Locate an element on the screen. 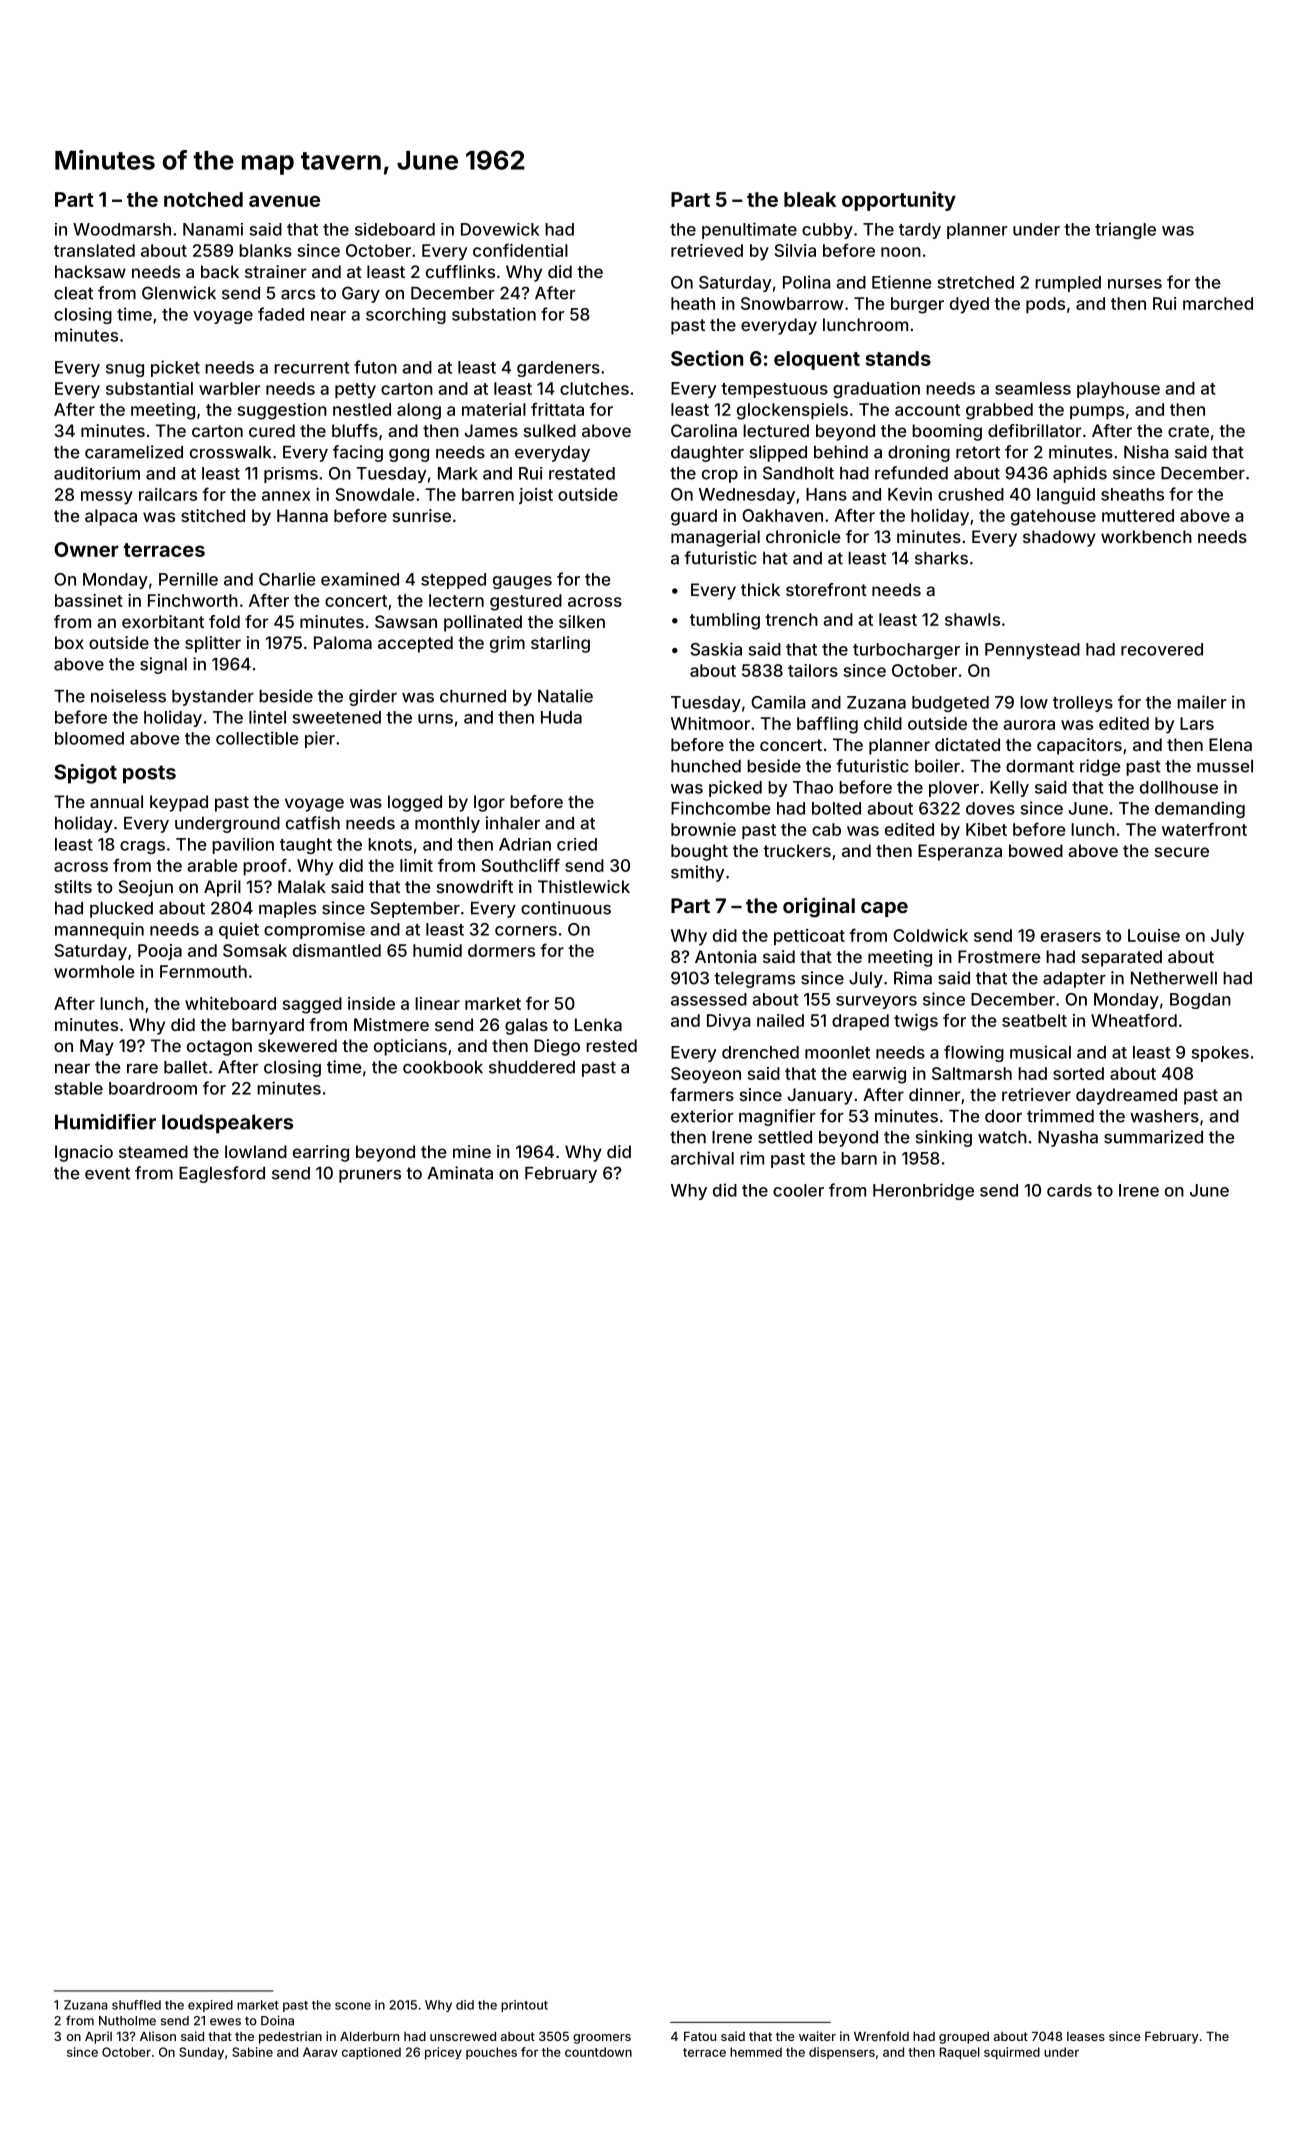 This screenshot has height=2156, width=1309. Sunday is located at coordinates (201, 2053).
